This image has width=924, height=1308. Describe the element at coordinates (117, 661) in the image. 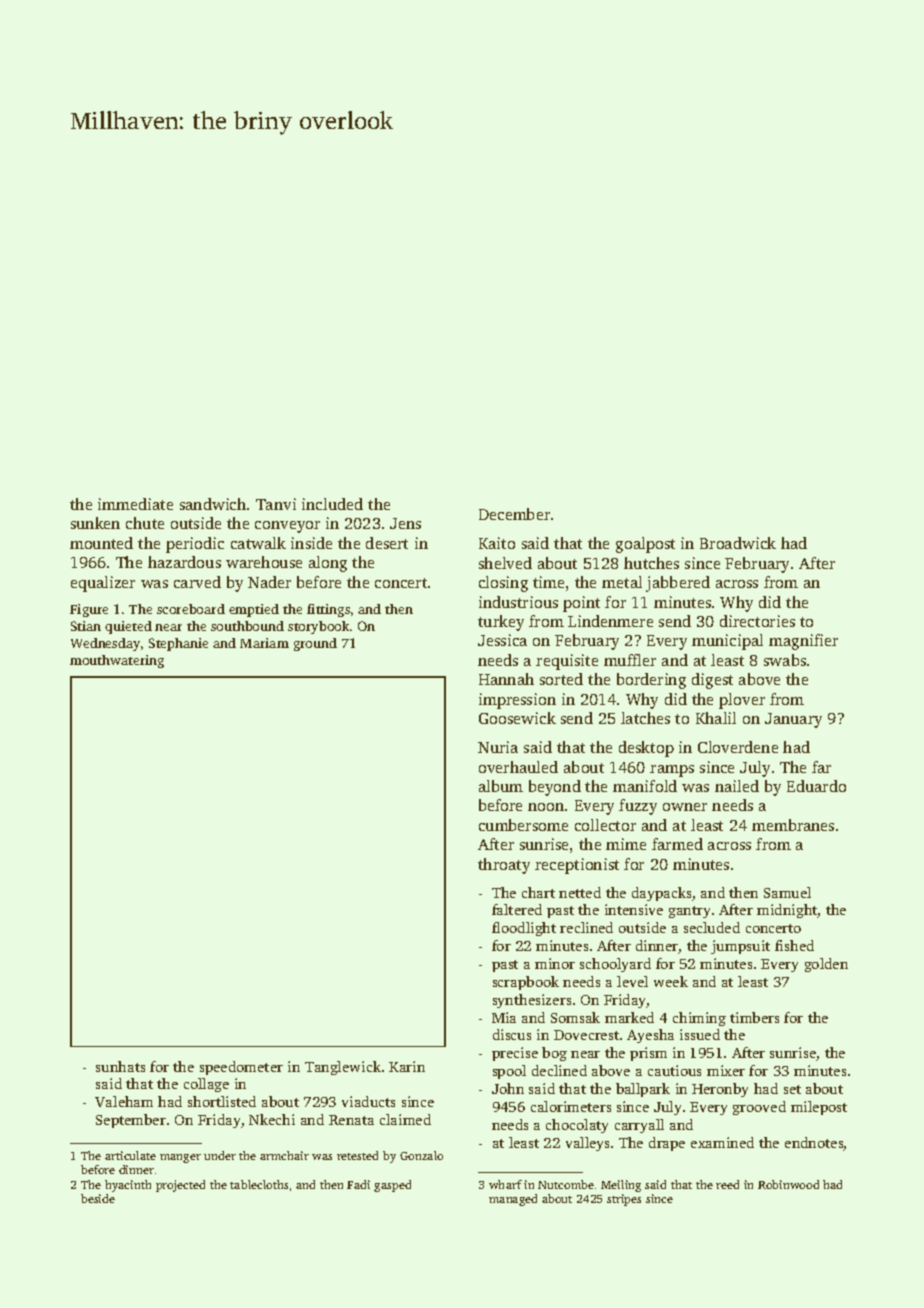

I see `mouthwatering` at that location.
